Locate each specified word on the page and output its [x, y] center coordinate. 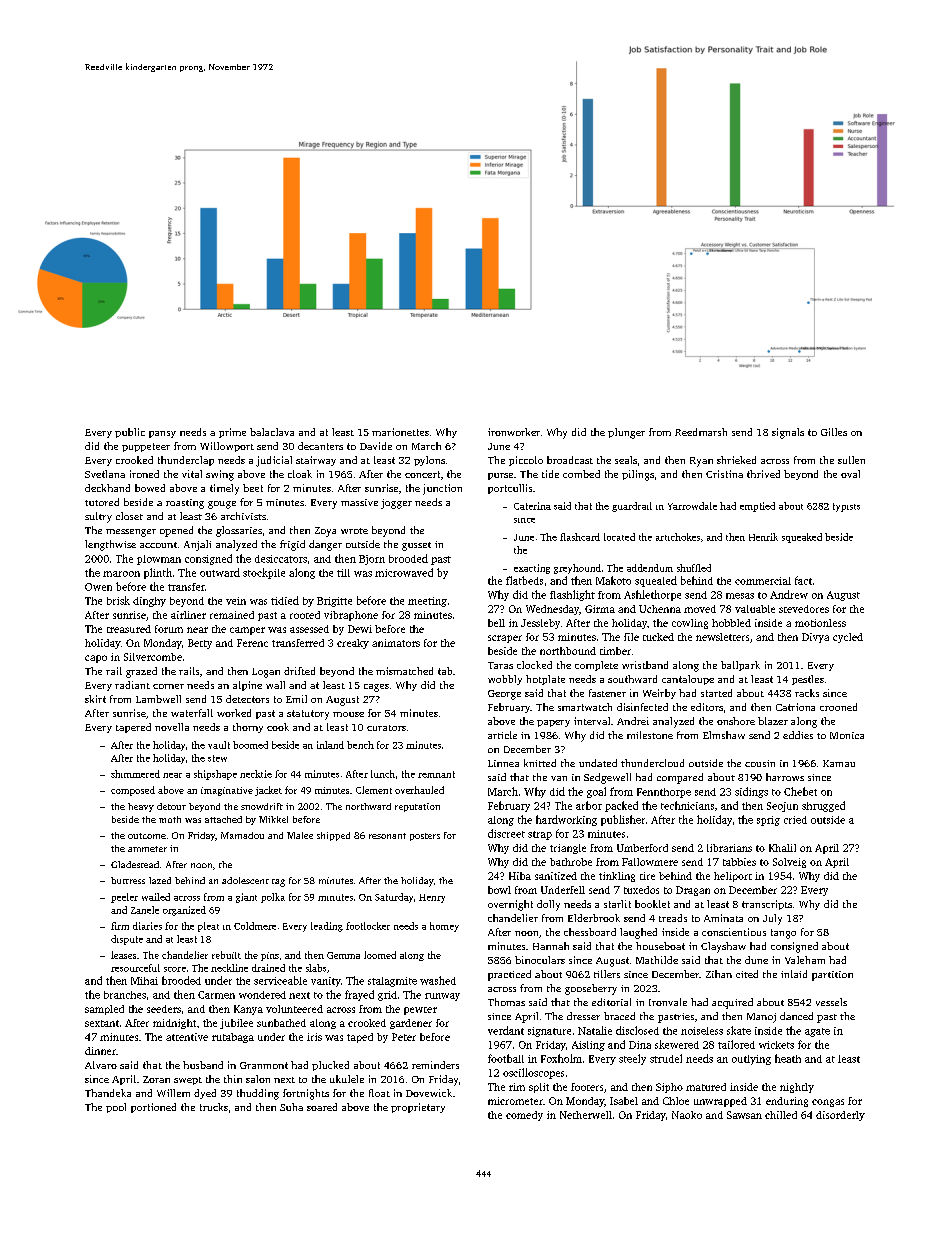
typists [846, 507]
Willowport [227, 447]
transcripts [767, 905]
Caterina [532, 506]
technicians [687, 805]
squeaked [802, 538]
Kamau [839, 763]
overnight [510, 905]
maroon [121, 574]
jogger [396, 504]
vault [219, 745]
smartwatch [585, 707]
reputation [417, 807]
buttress [128, 880]
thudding [258, 1094]
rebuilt [226, 955]
